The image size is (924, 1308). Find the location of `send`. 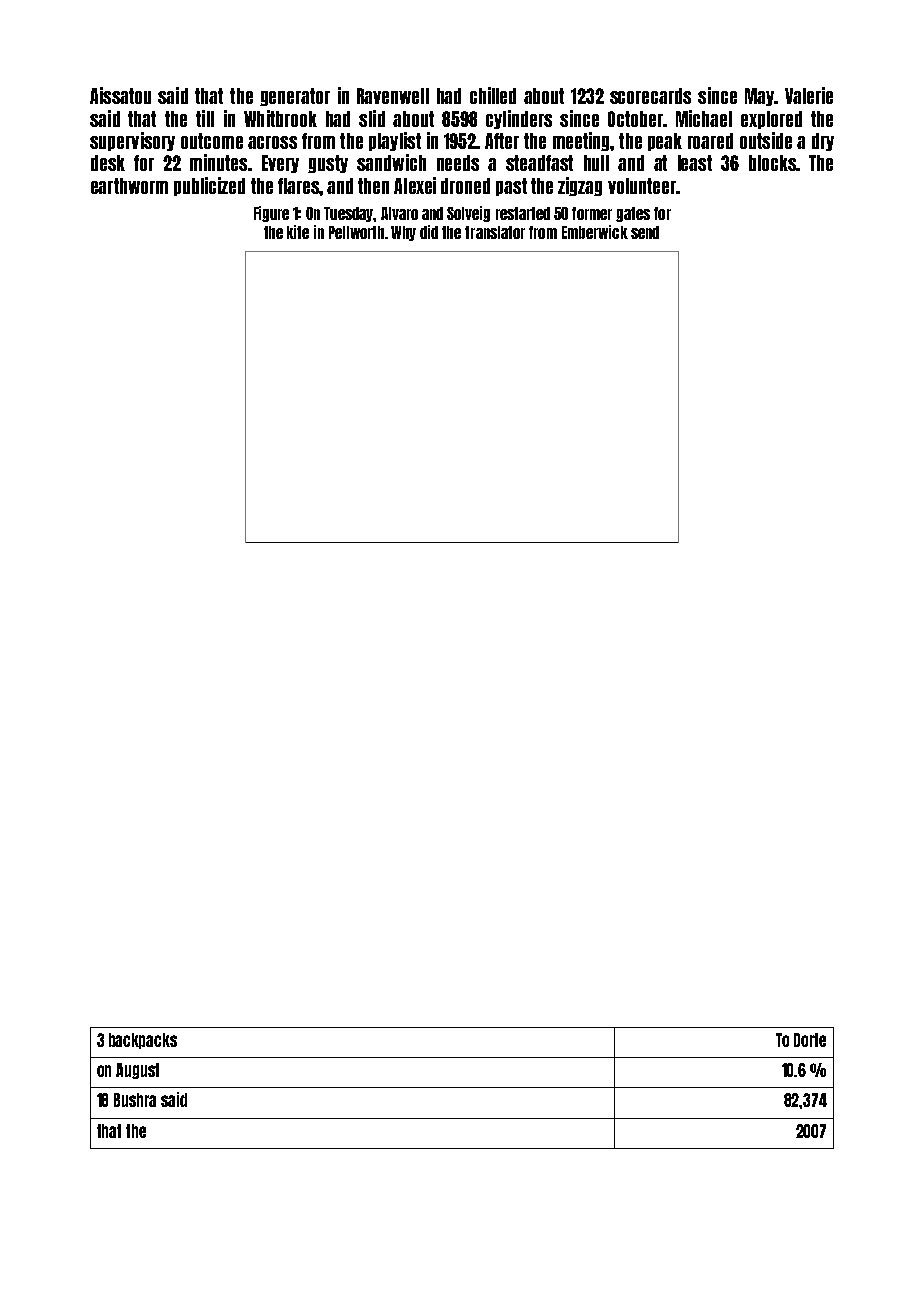

send is located at coordinates (645, 232).
